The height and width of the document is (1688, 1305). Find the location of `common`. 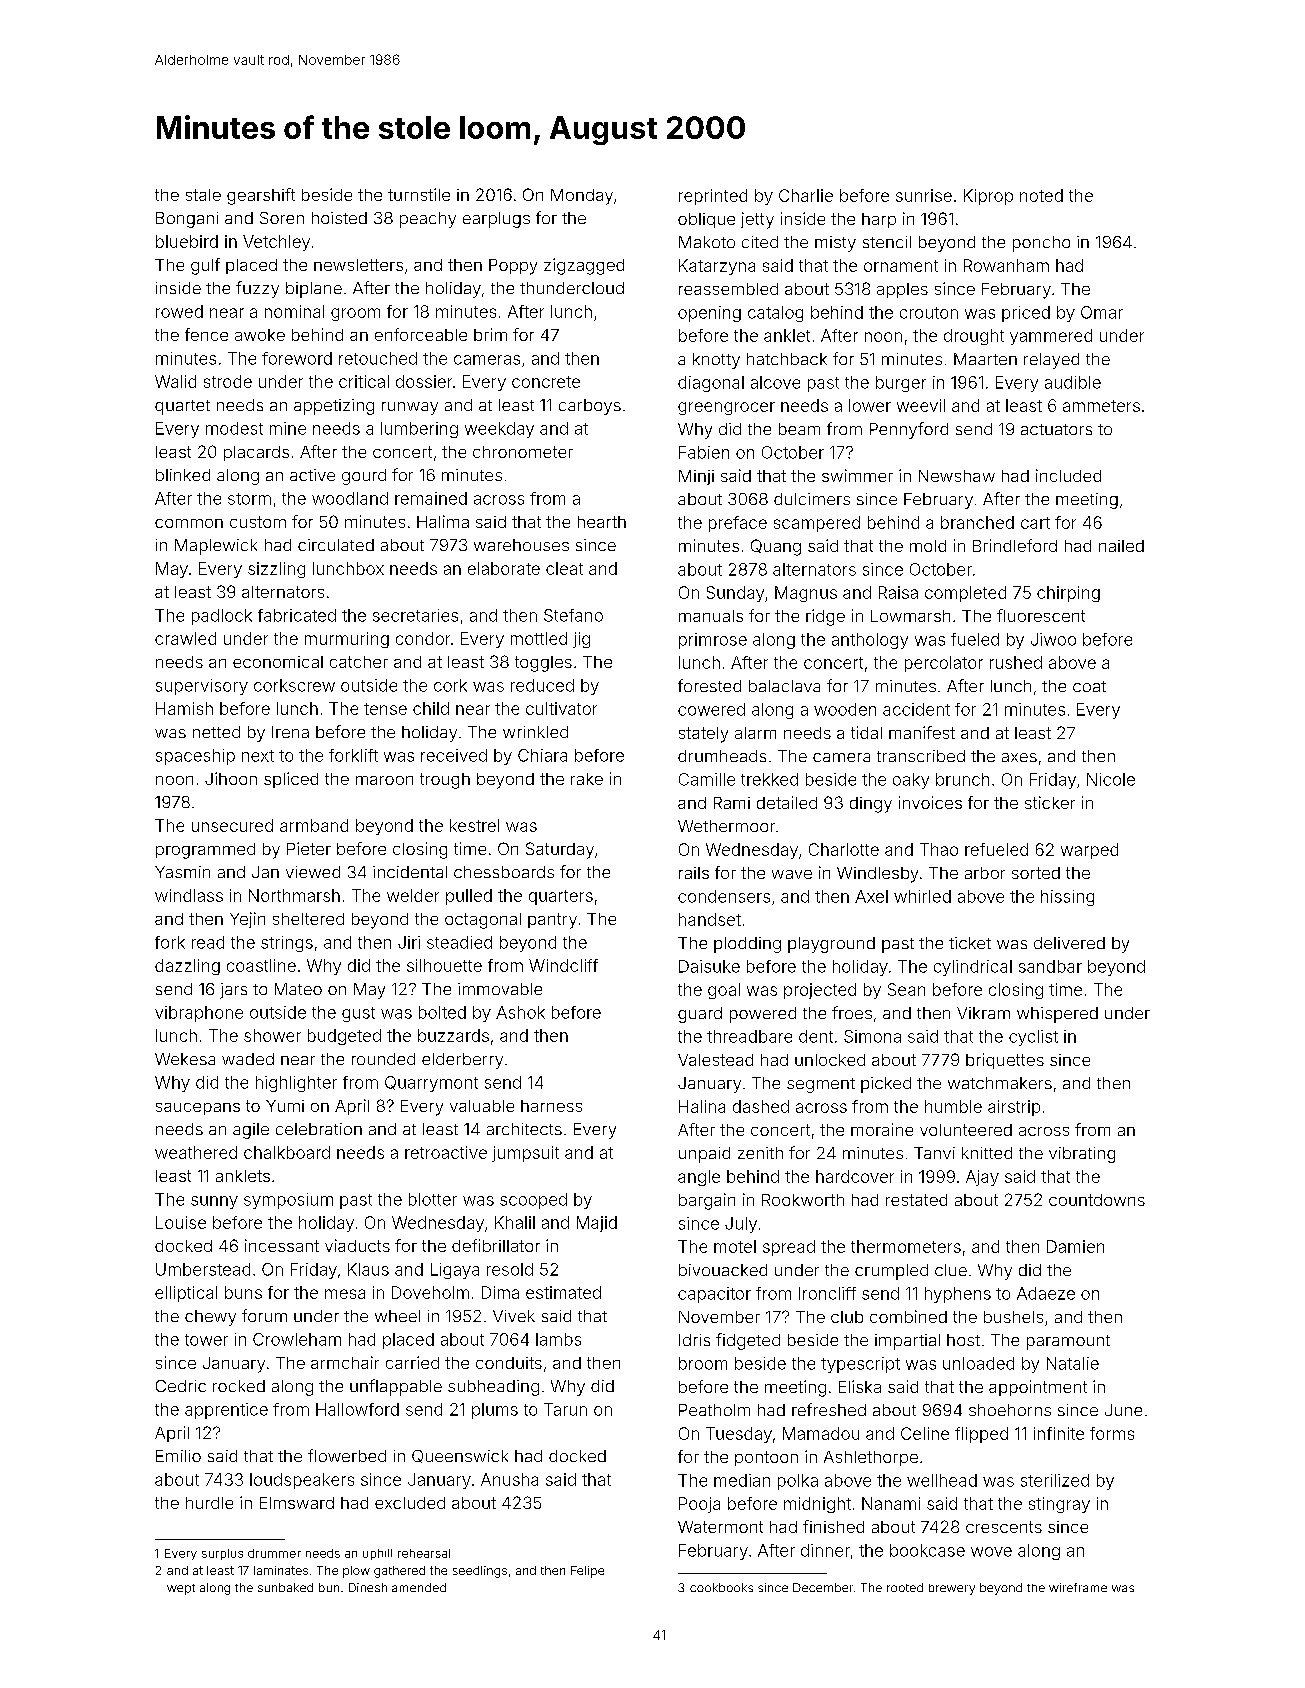

common is located at coordinates (189, 523).
